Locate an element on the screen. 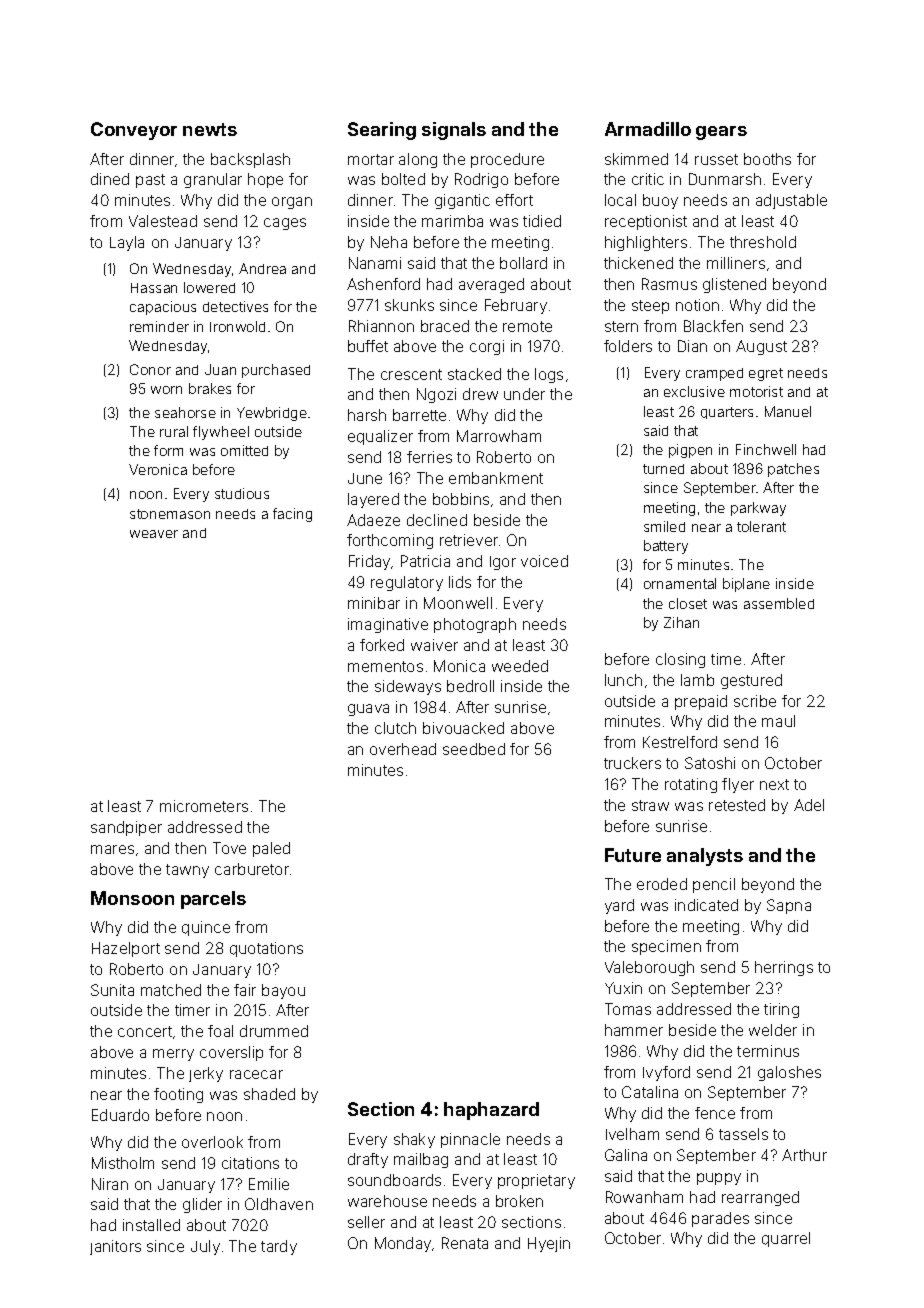  Sunita is located at coordinates (112, 990).
